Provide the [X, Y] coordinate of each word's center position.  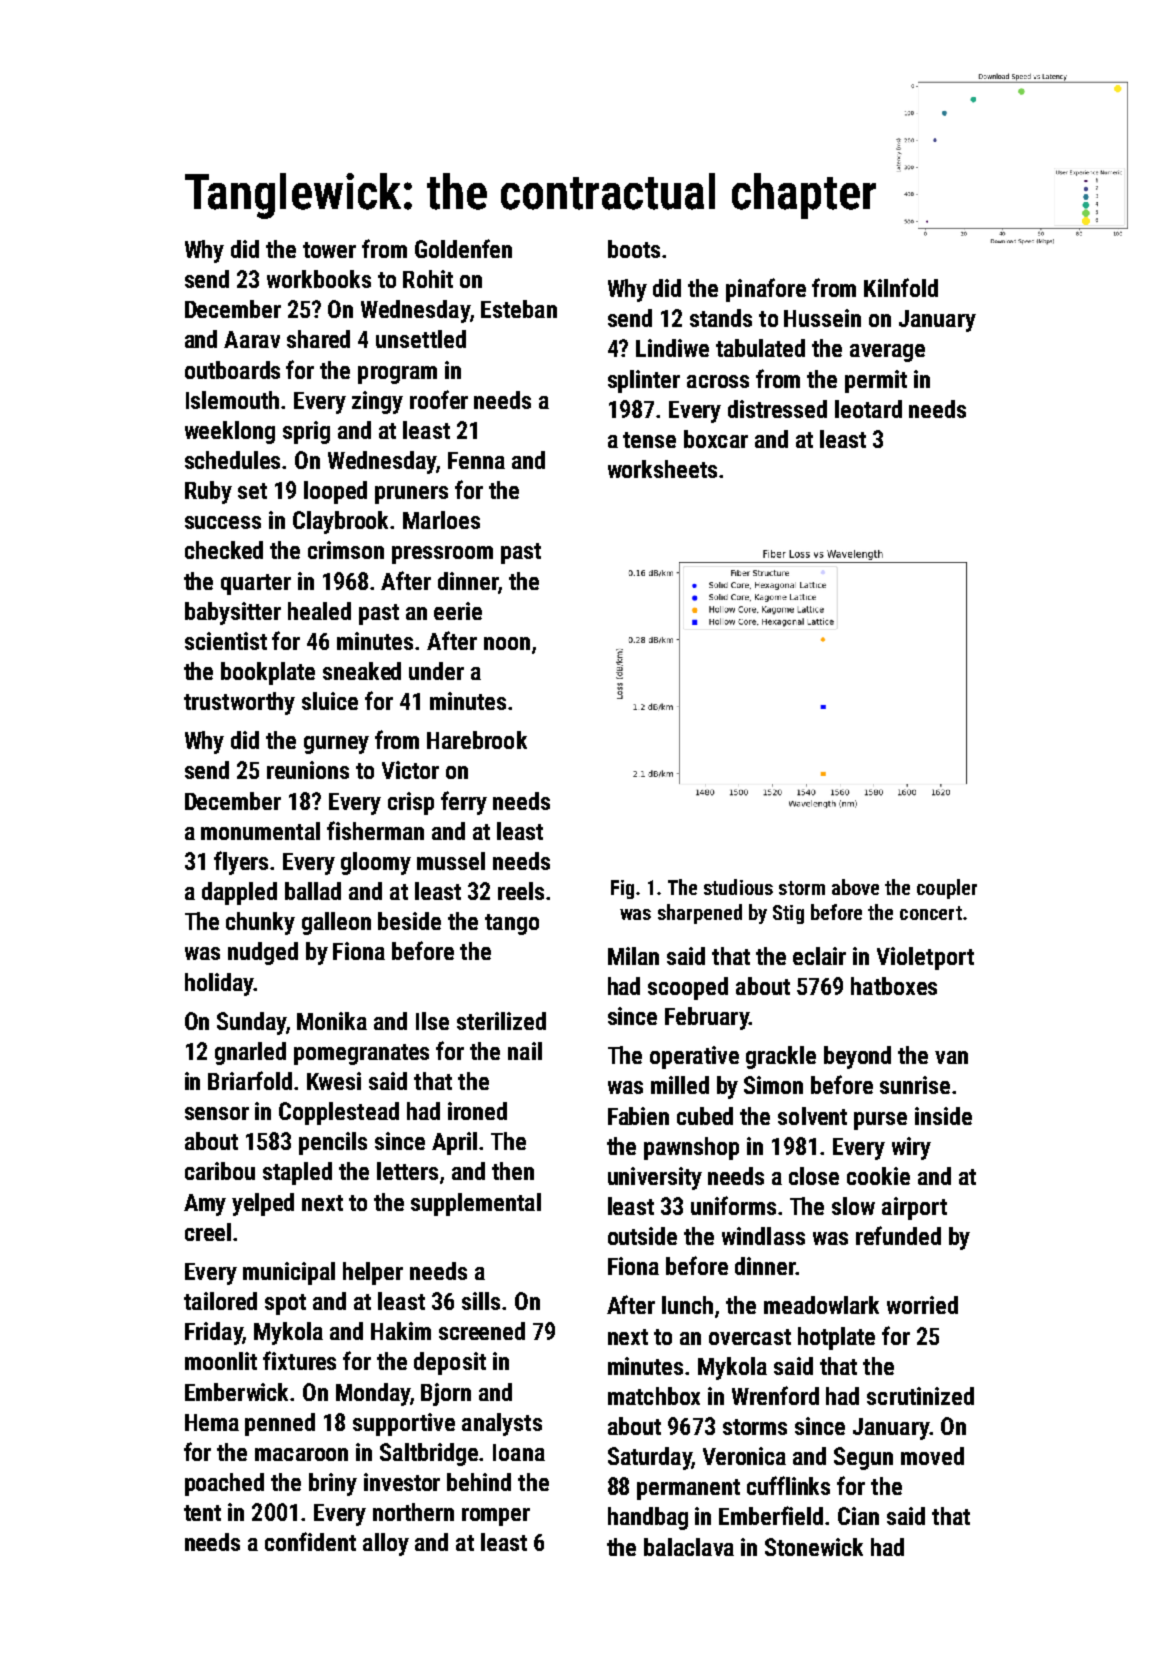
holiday [219, 984]
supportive [404, 1424]
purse [880, 1121]
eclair [819, 956]
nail [525, 1051]
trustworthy [239, 703]
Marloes [441, 520]
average [887, 353]
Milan [633, 956]
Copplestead [339, 1113]
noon [507, 643]
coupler [947, 889]
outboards [232, 370]
